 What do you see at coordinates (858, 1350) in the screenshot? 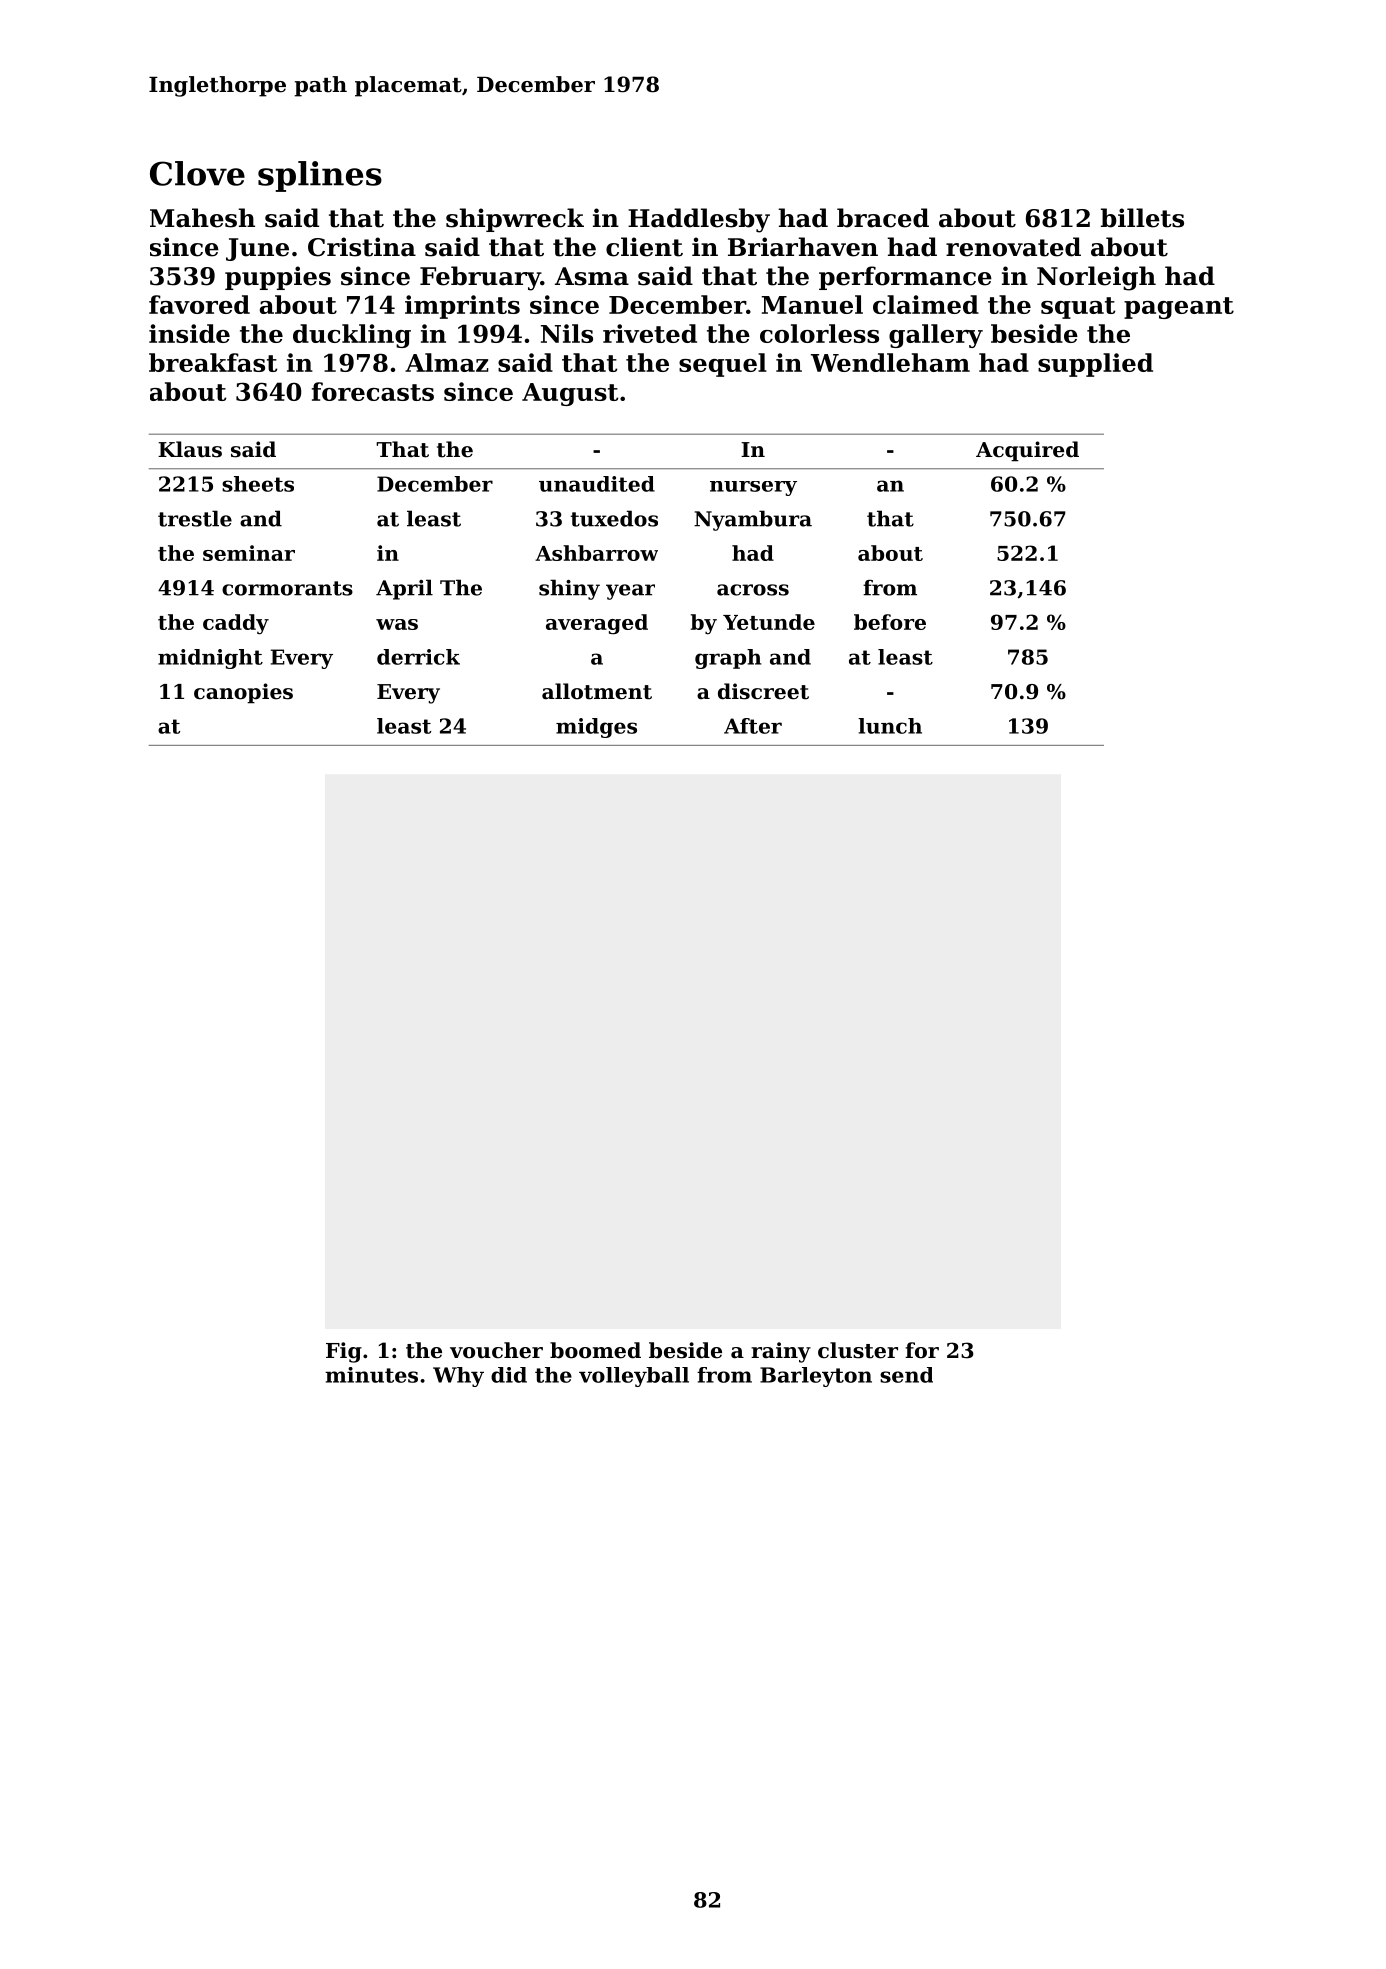
I see `cluster` at bounding box center [858, 1350].
